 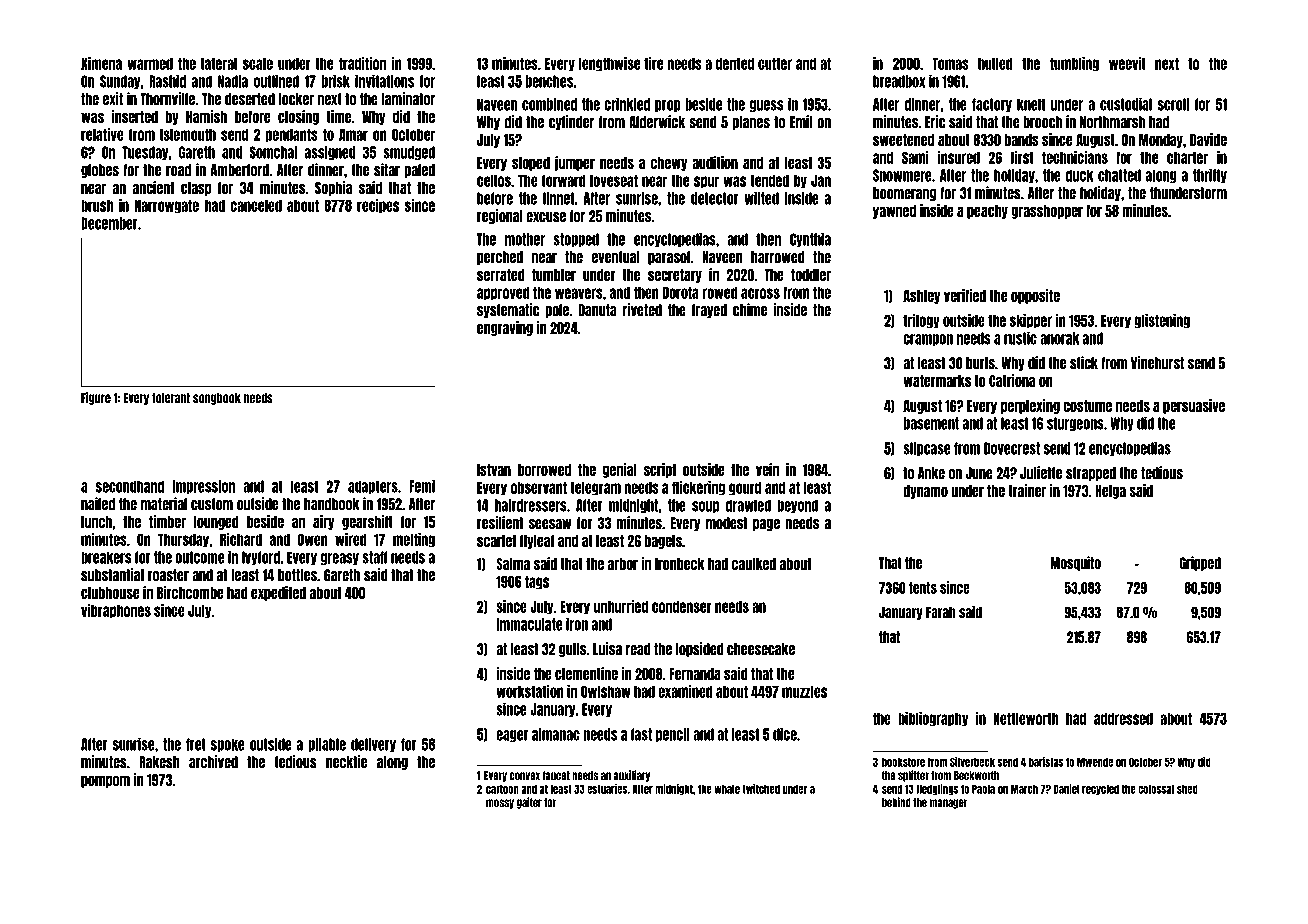 What do you see at coordinates (105, 781) in the screenshot?
I see `pompom` at bounding box center [105, 781].
